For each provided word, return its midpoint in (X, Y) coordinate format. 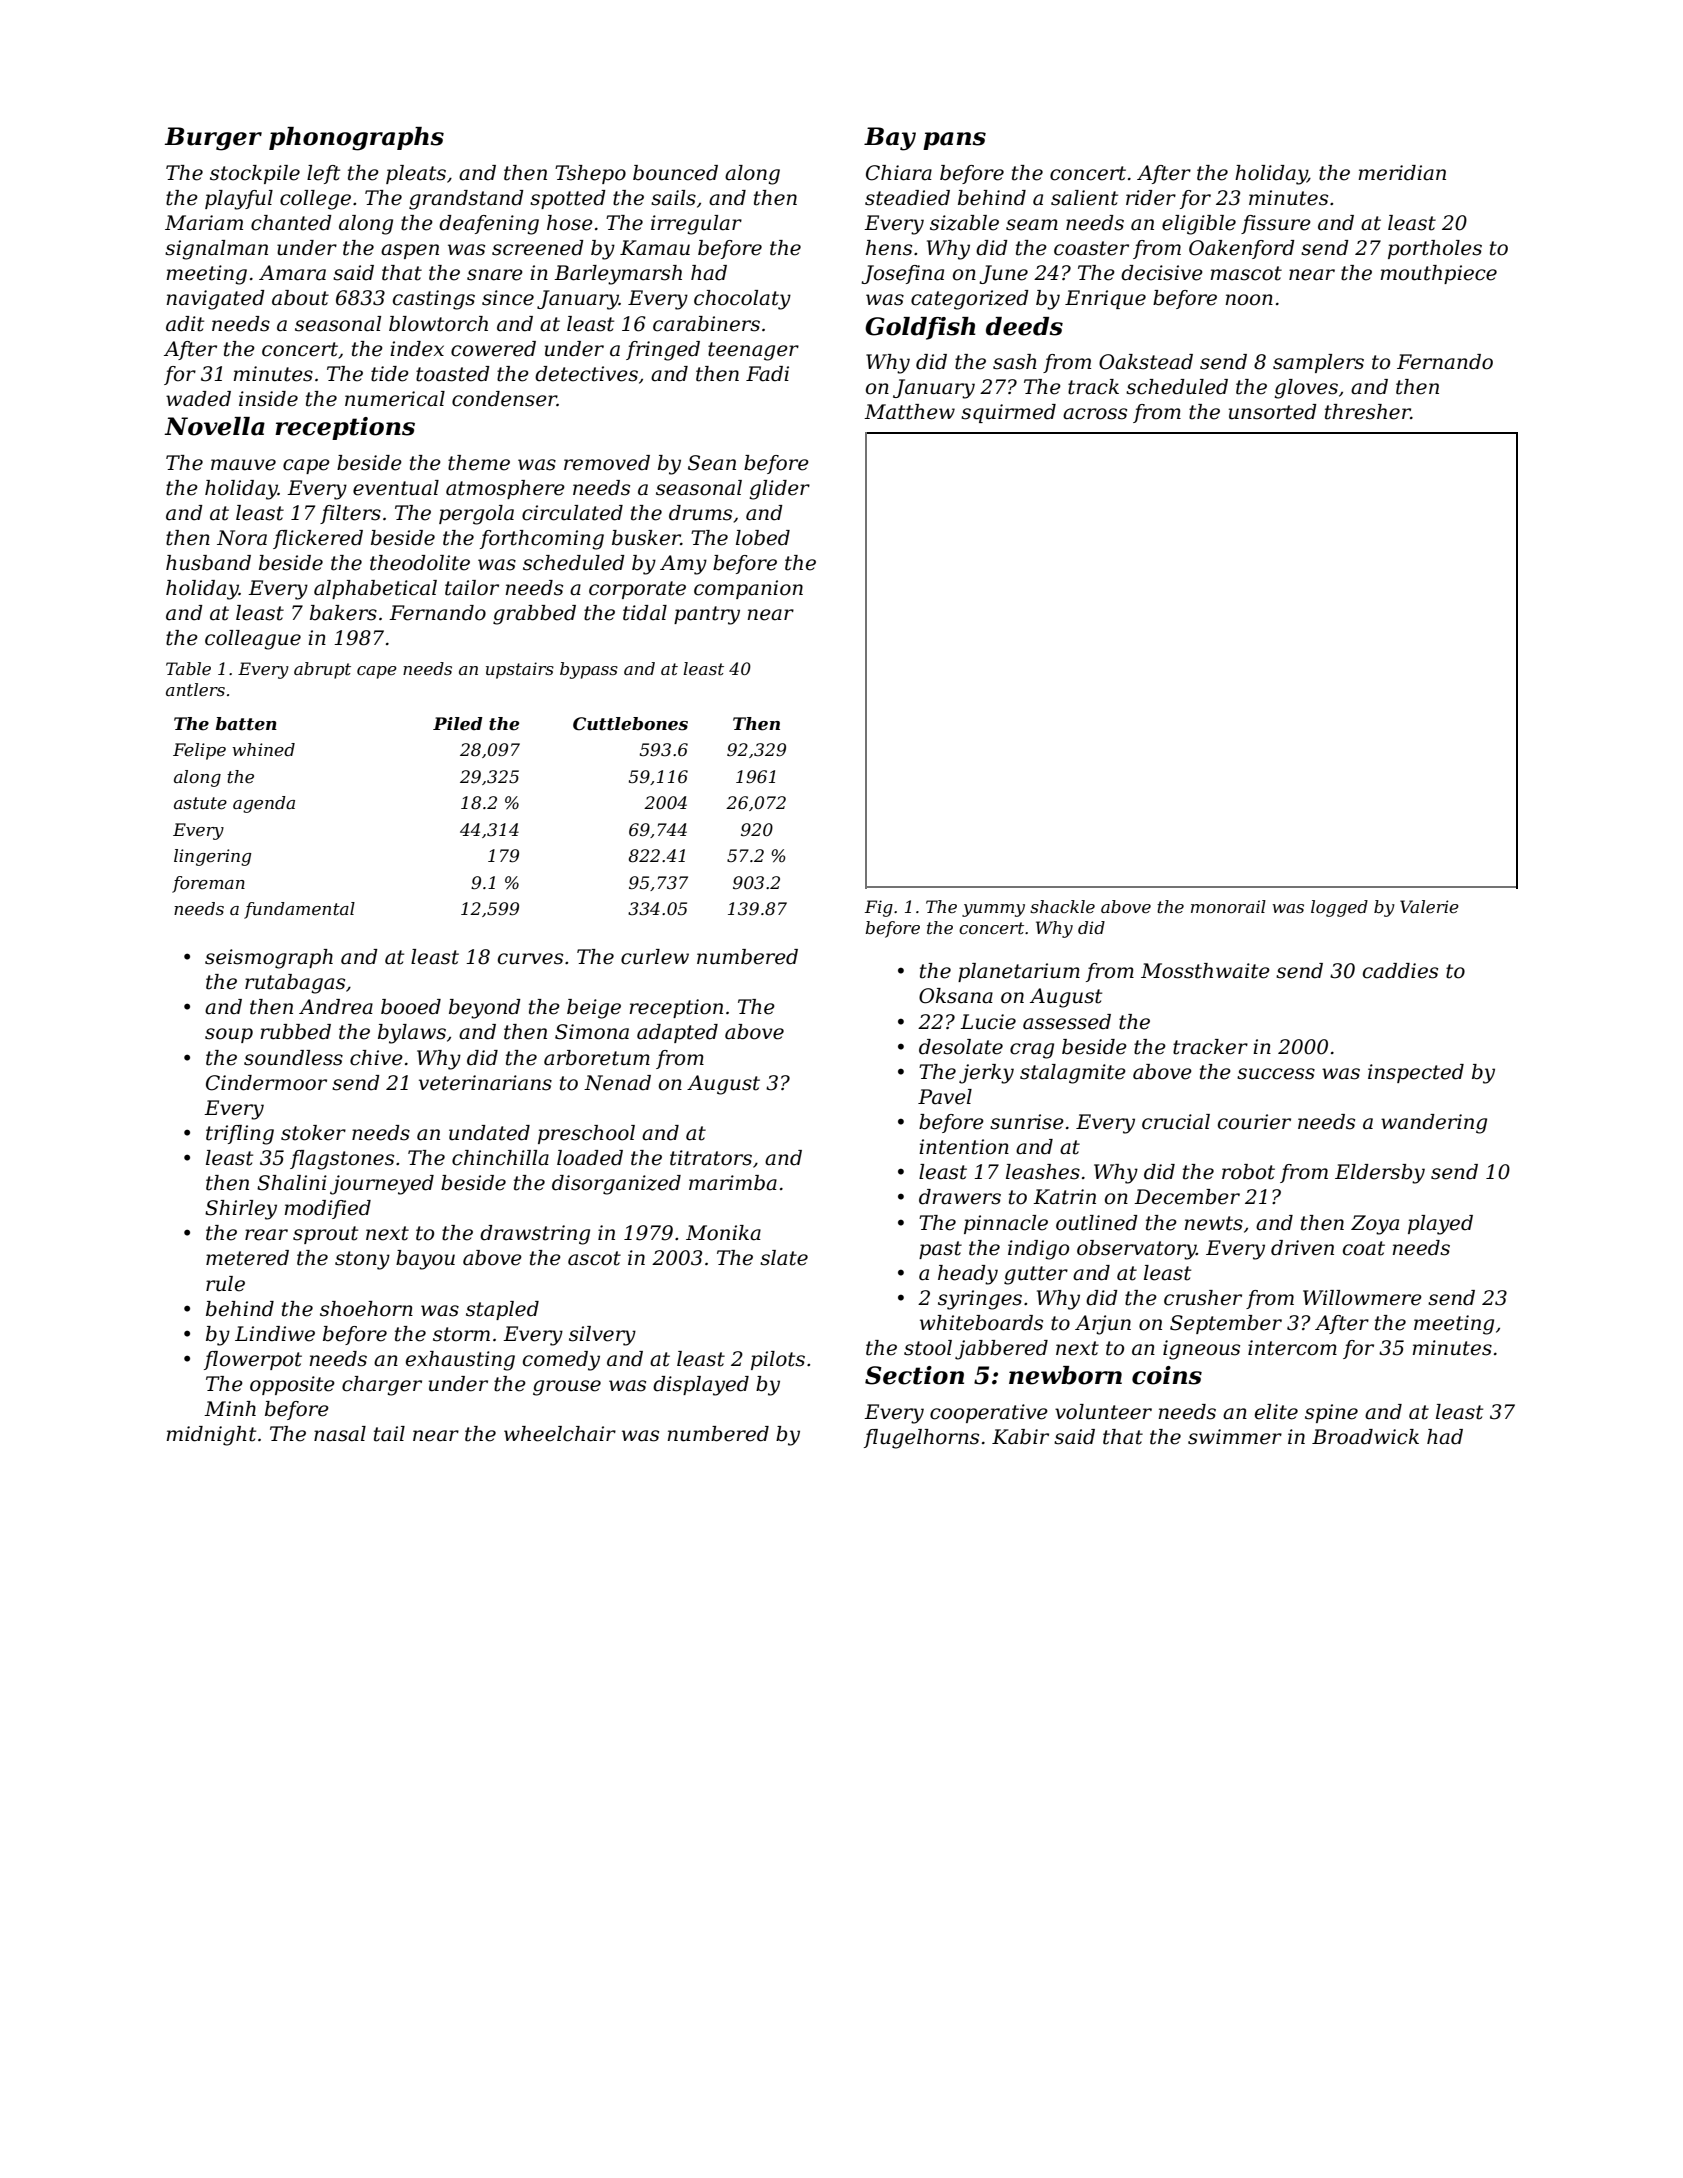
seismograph (269, 959)
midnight (211, 1436)
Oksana (956, 996)
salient (1084, 198)
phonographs (356, 139)
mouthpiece (1438, 274)
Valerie (1429, 906)
